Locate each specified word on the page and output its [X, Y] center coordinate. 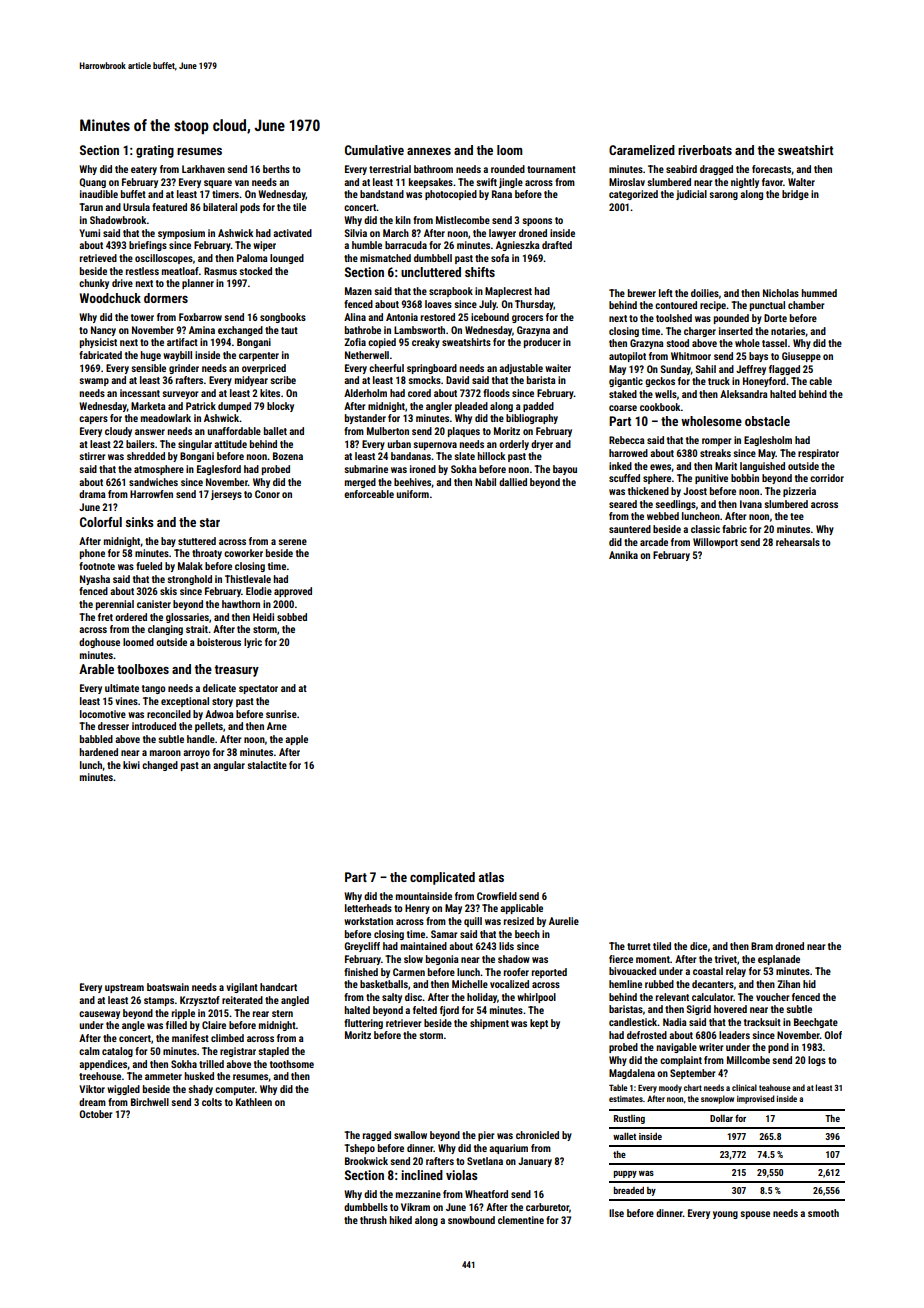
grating [155, 151]
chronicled [537, 1135]
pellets [209, 727]
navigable [676, 1048]
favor [772, 182]
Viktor [92, 1089]
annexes [429, 151]
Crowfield [497, 896]
